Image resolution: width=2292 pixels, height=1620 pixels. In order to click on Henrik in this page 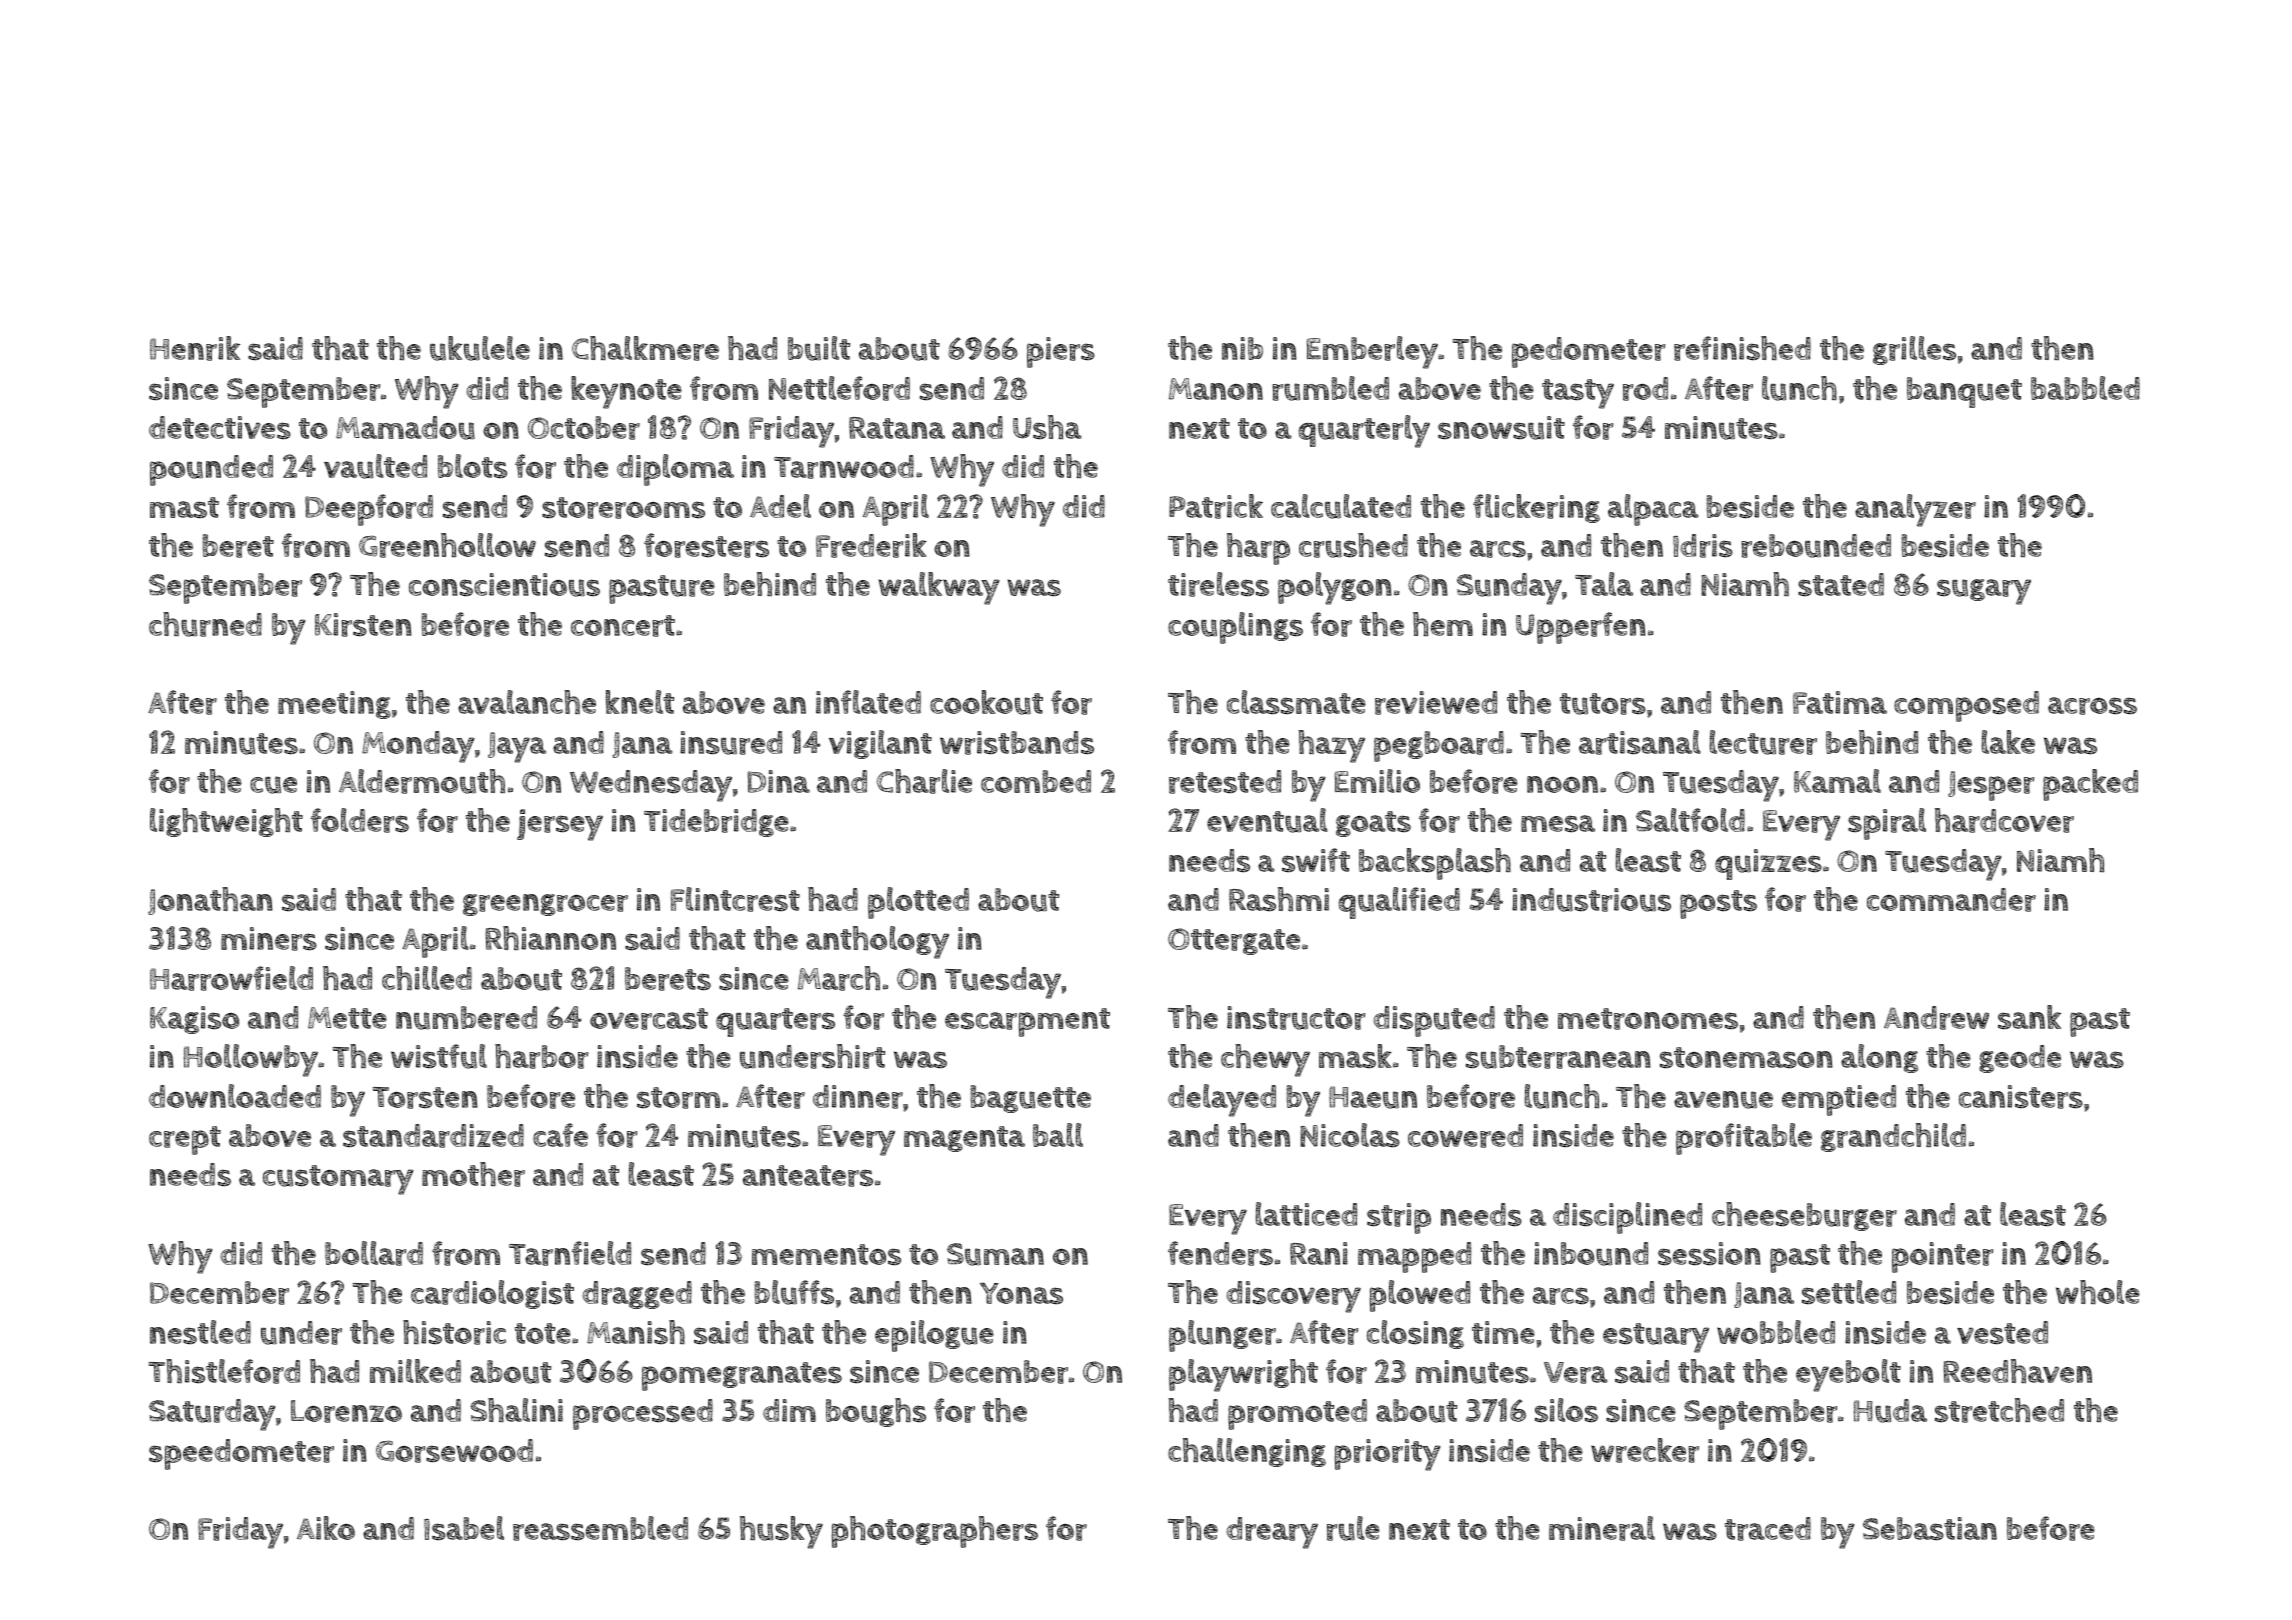, I will do `click(195, 348)`.
